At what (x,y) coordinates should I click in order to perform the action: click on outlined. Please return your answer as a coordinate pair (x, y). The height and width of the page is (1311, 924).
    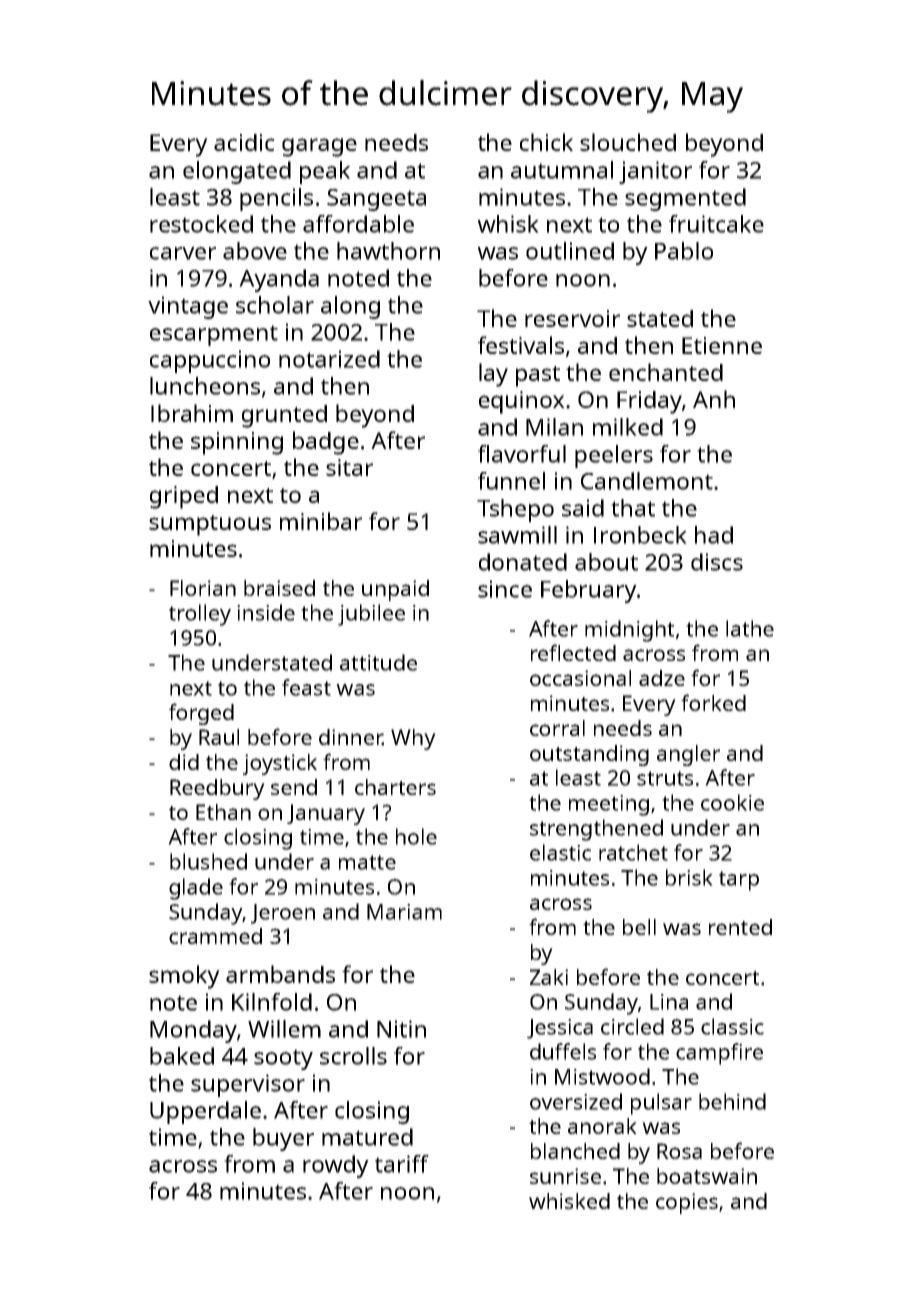
    Looking at the image, I should click on (570, 251).
